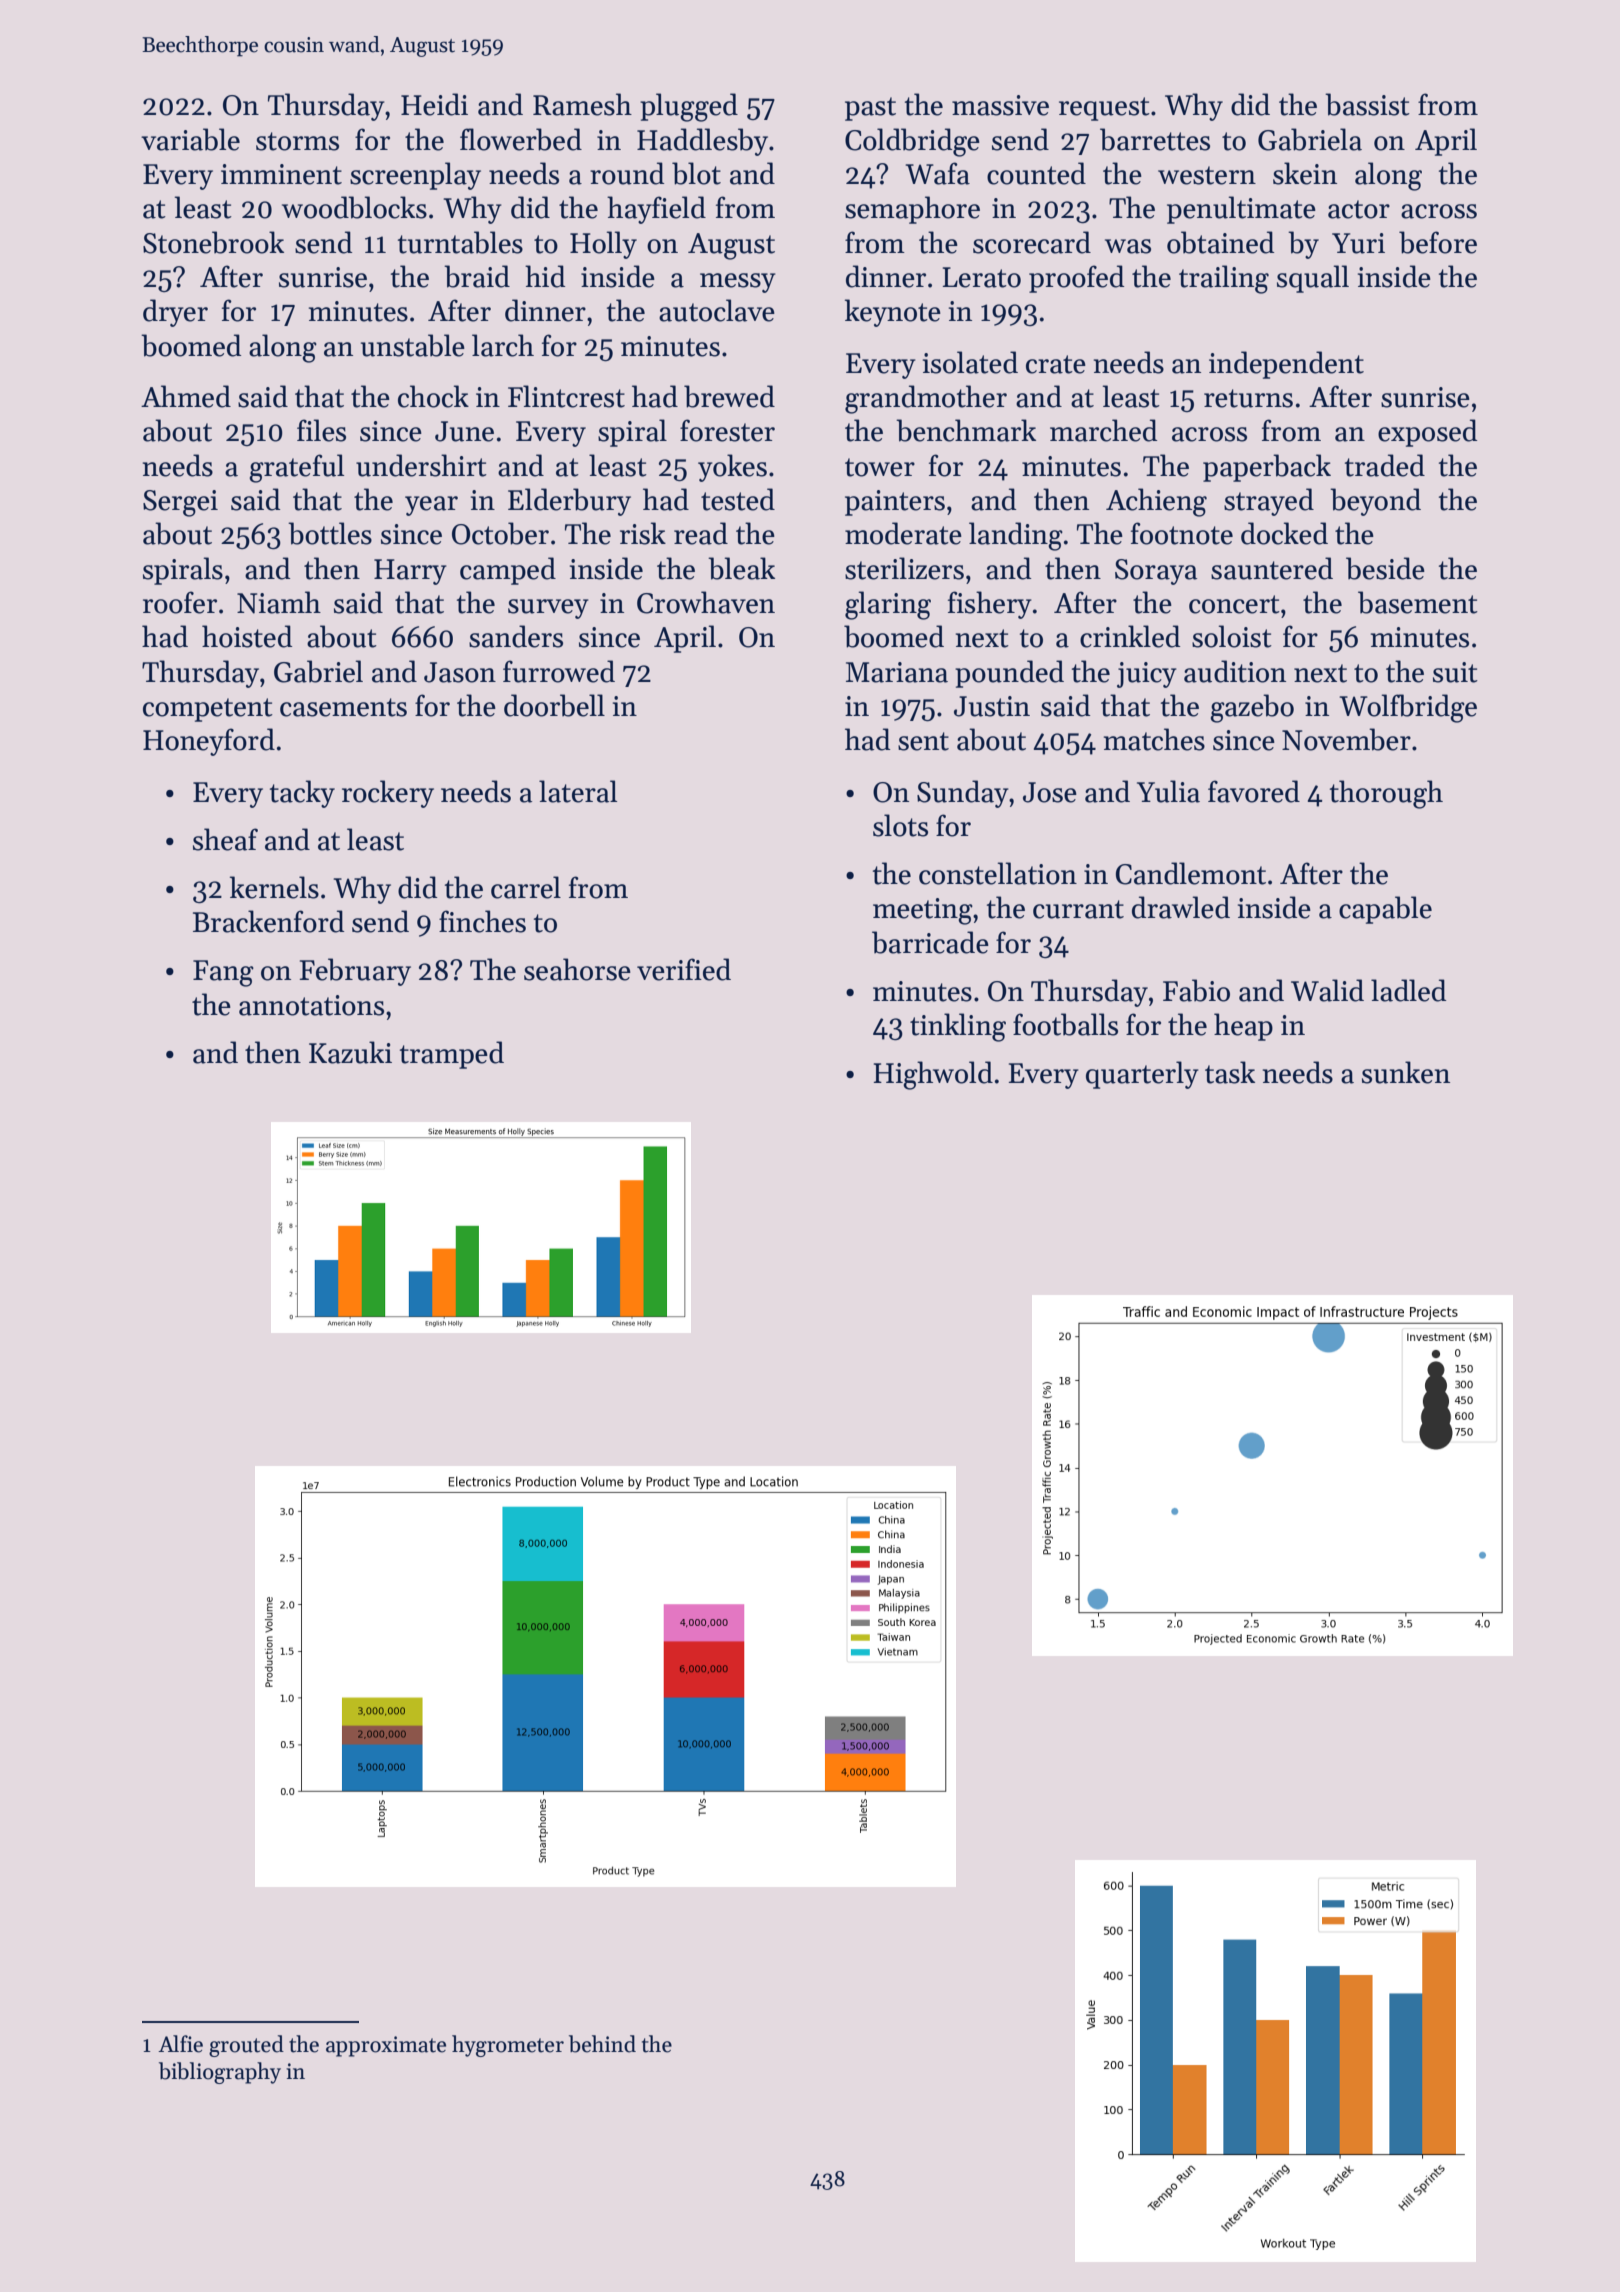 The width and height of the screenshot is (1620, 2292). What do you see at coordinates (602, 2044) in the screenshot?
I see `behind` at bounding box center [602, 2044].
